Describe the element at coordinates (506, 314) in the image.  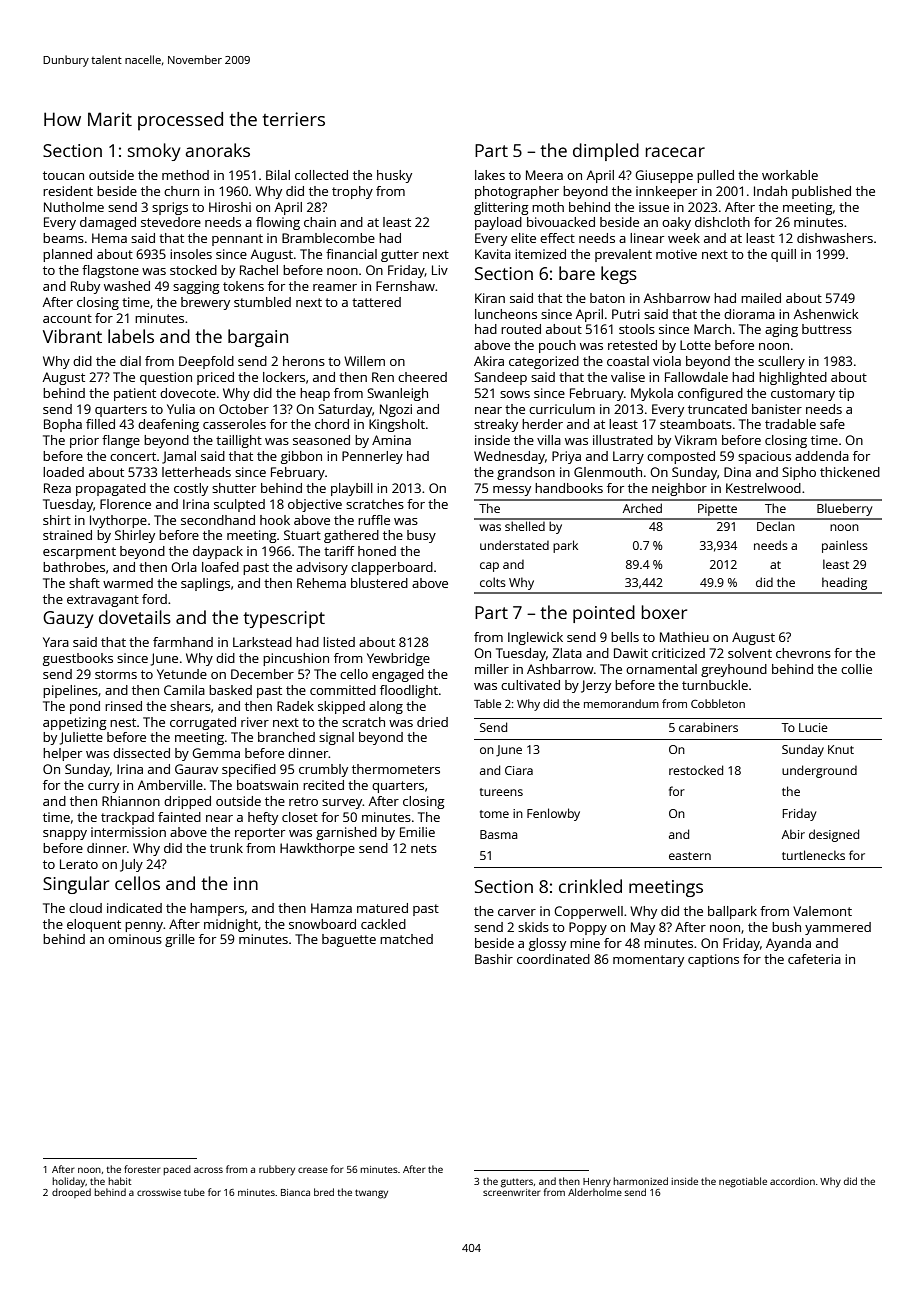
I see `luncheons` at that location.
